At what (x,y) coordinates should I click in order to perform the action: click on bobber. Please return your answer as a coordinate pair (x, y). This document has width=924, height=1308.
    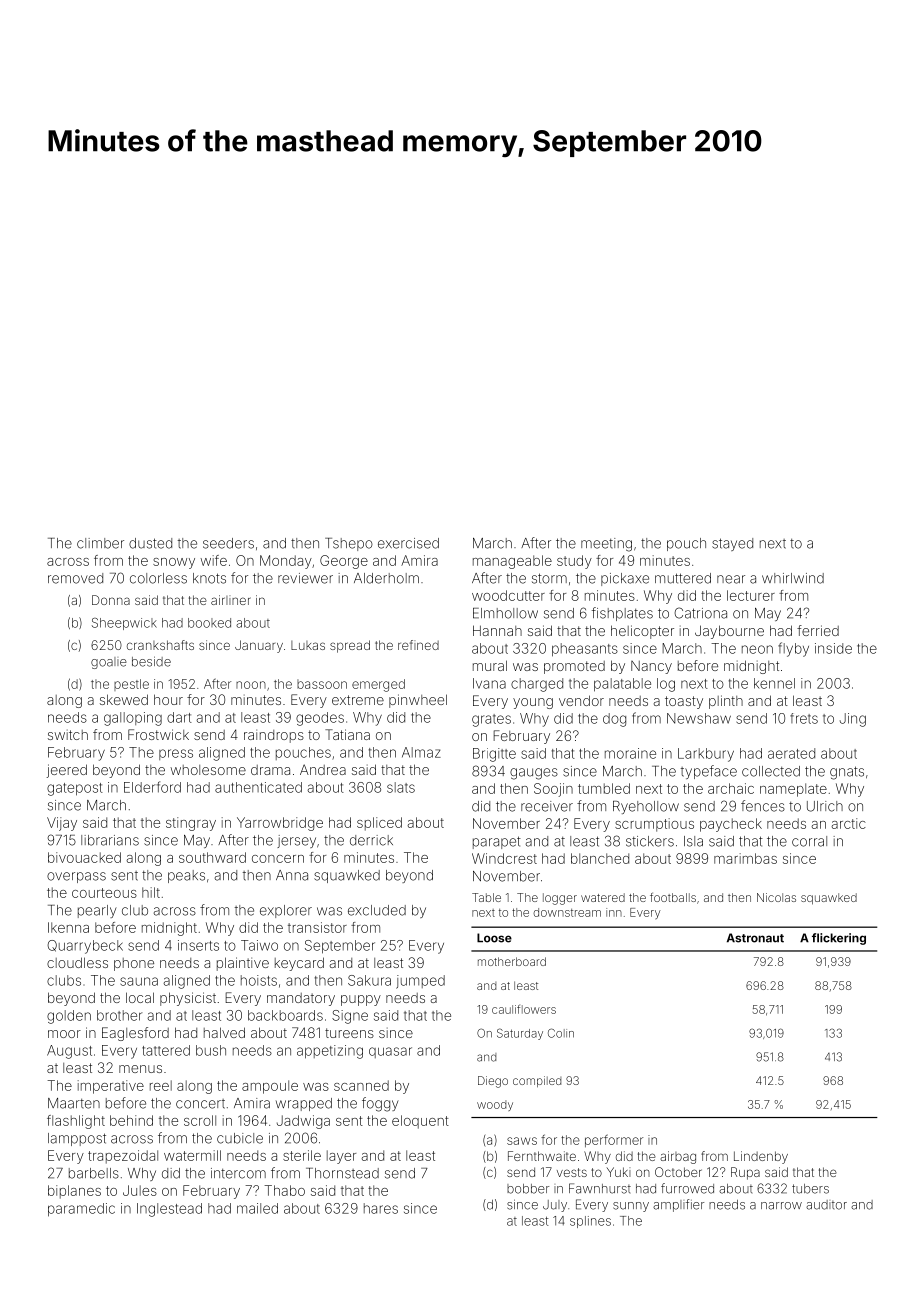
    Looking at the image, I should click on (528, 1189).
